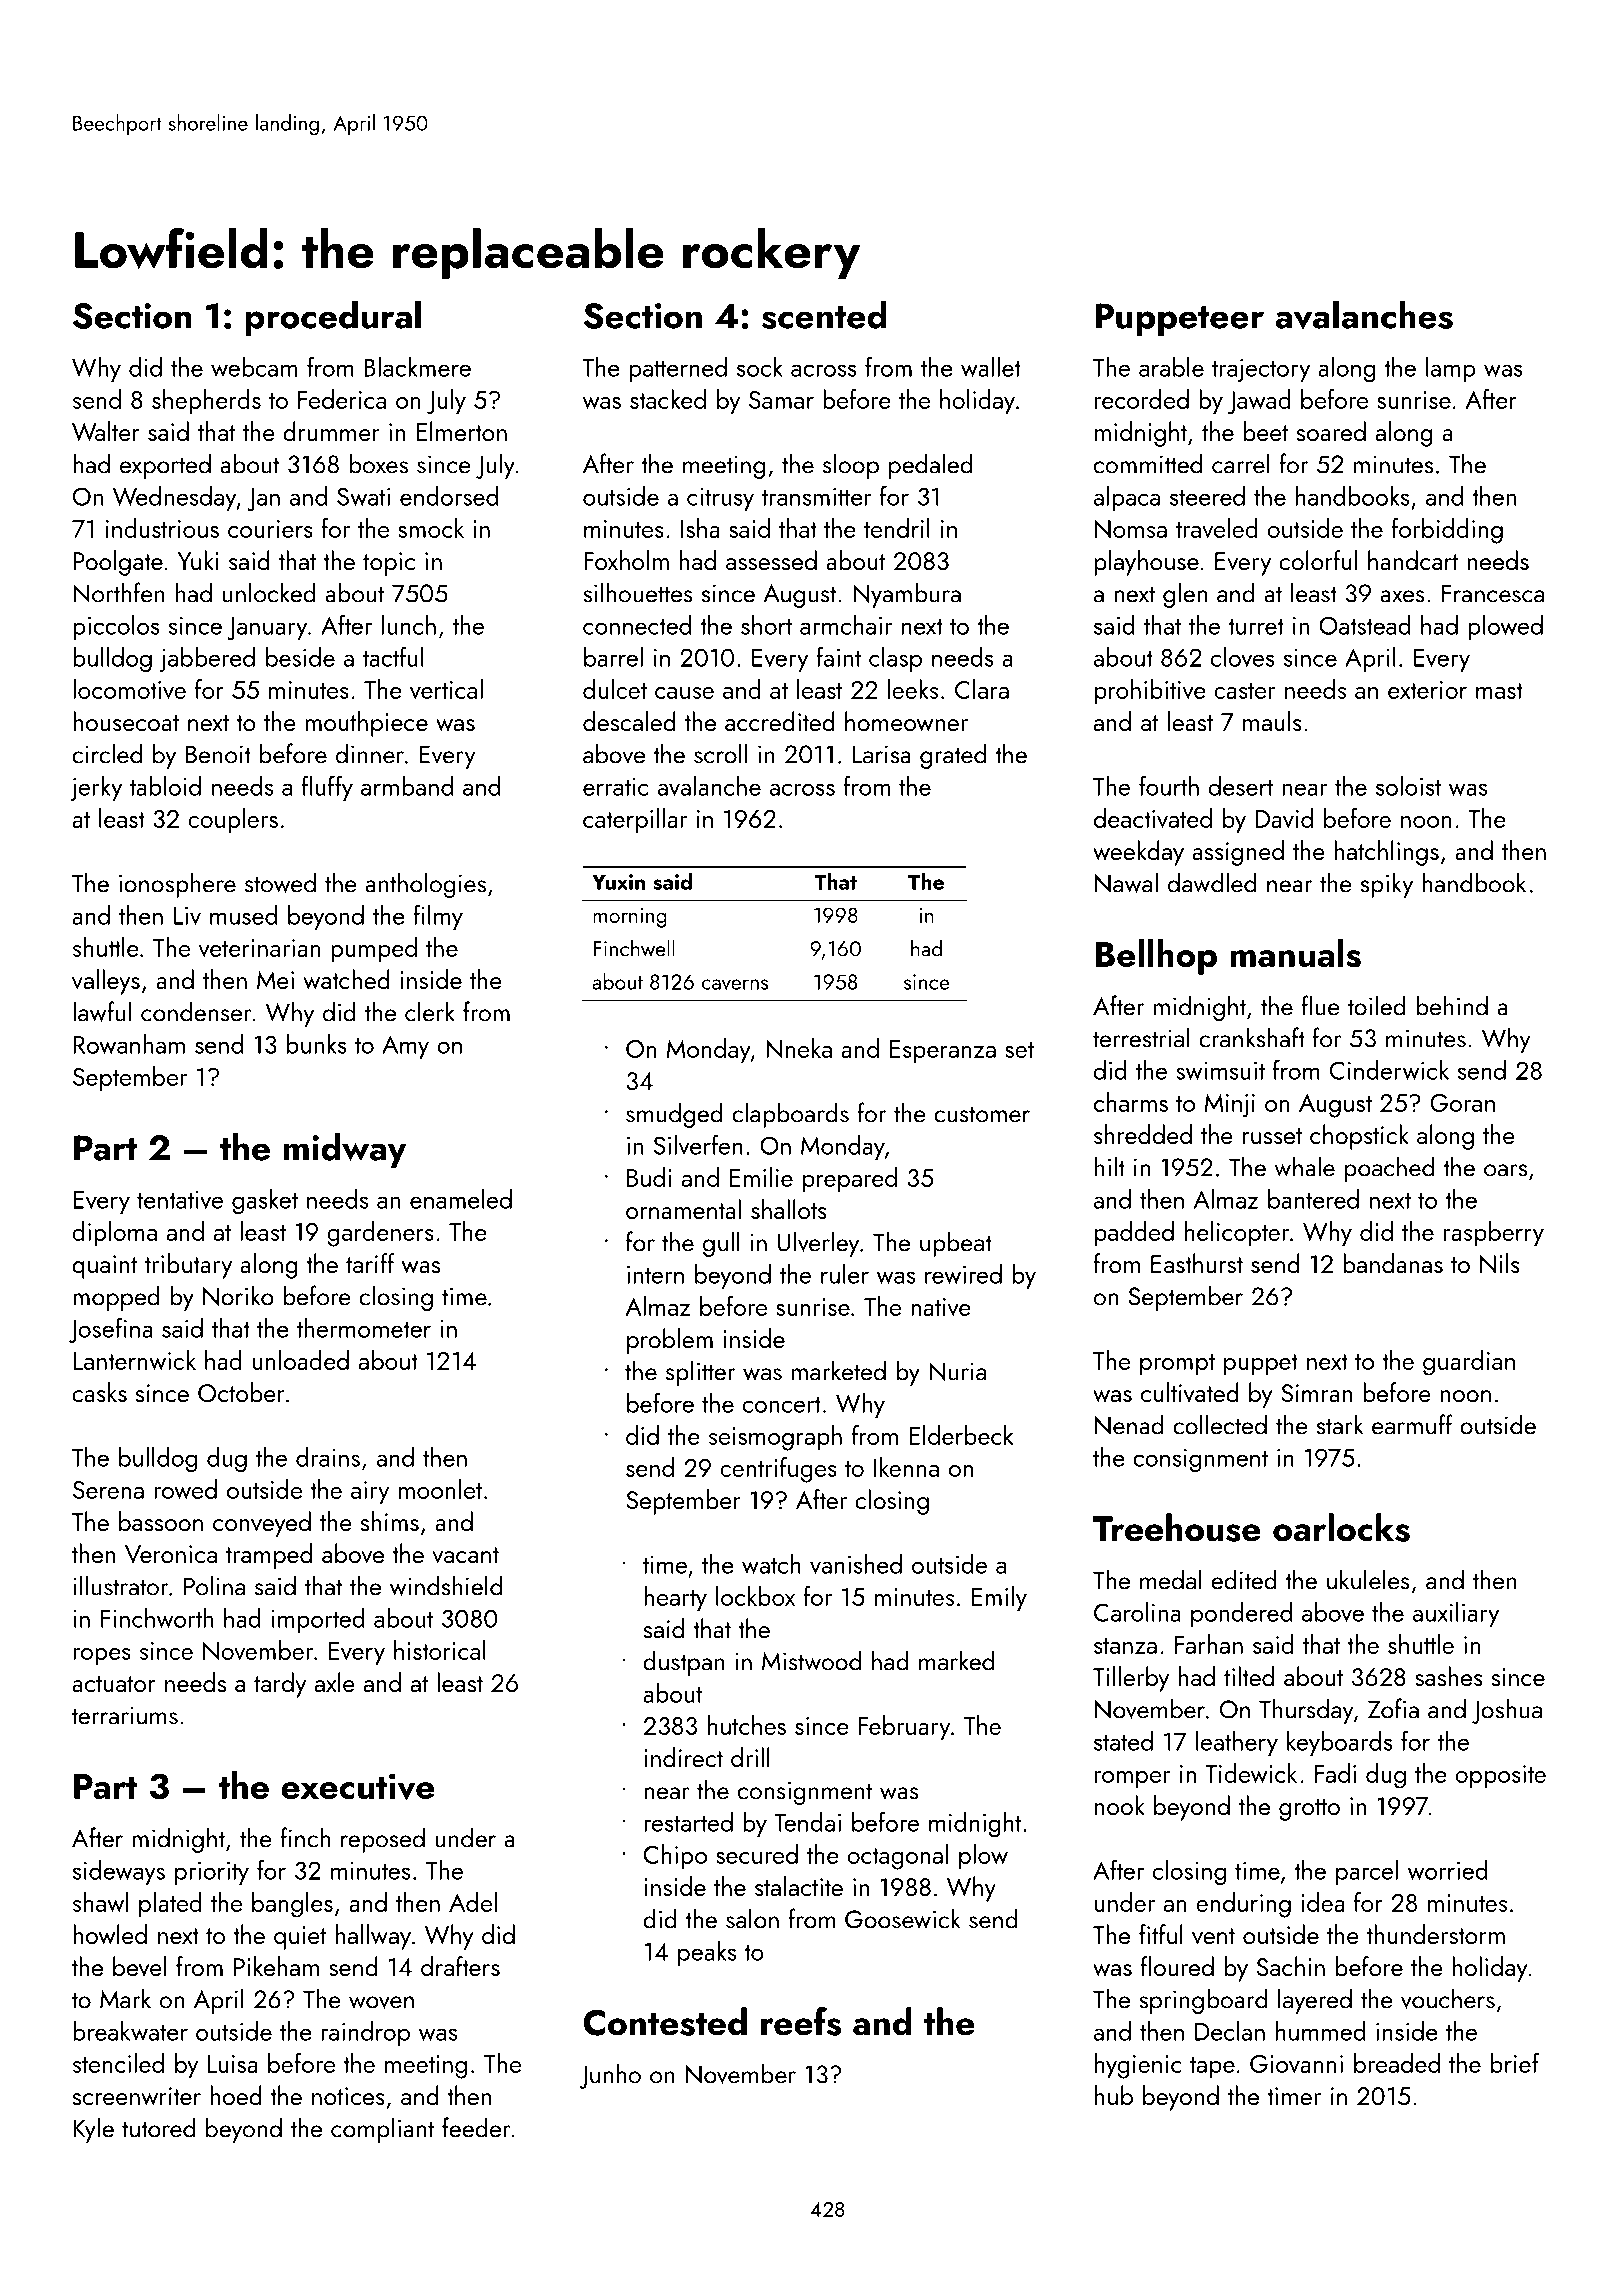 This page has height=2292, width=1620. Describe the element at coordinates (688, 1822) in the page. I see `restarted` at that location.
